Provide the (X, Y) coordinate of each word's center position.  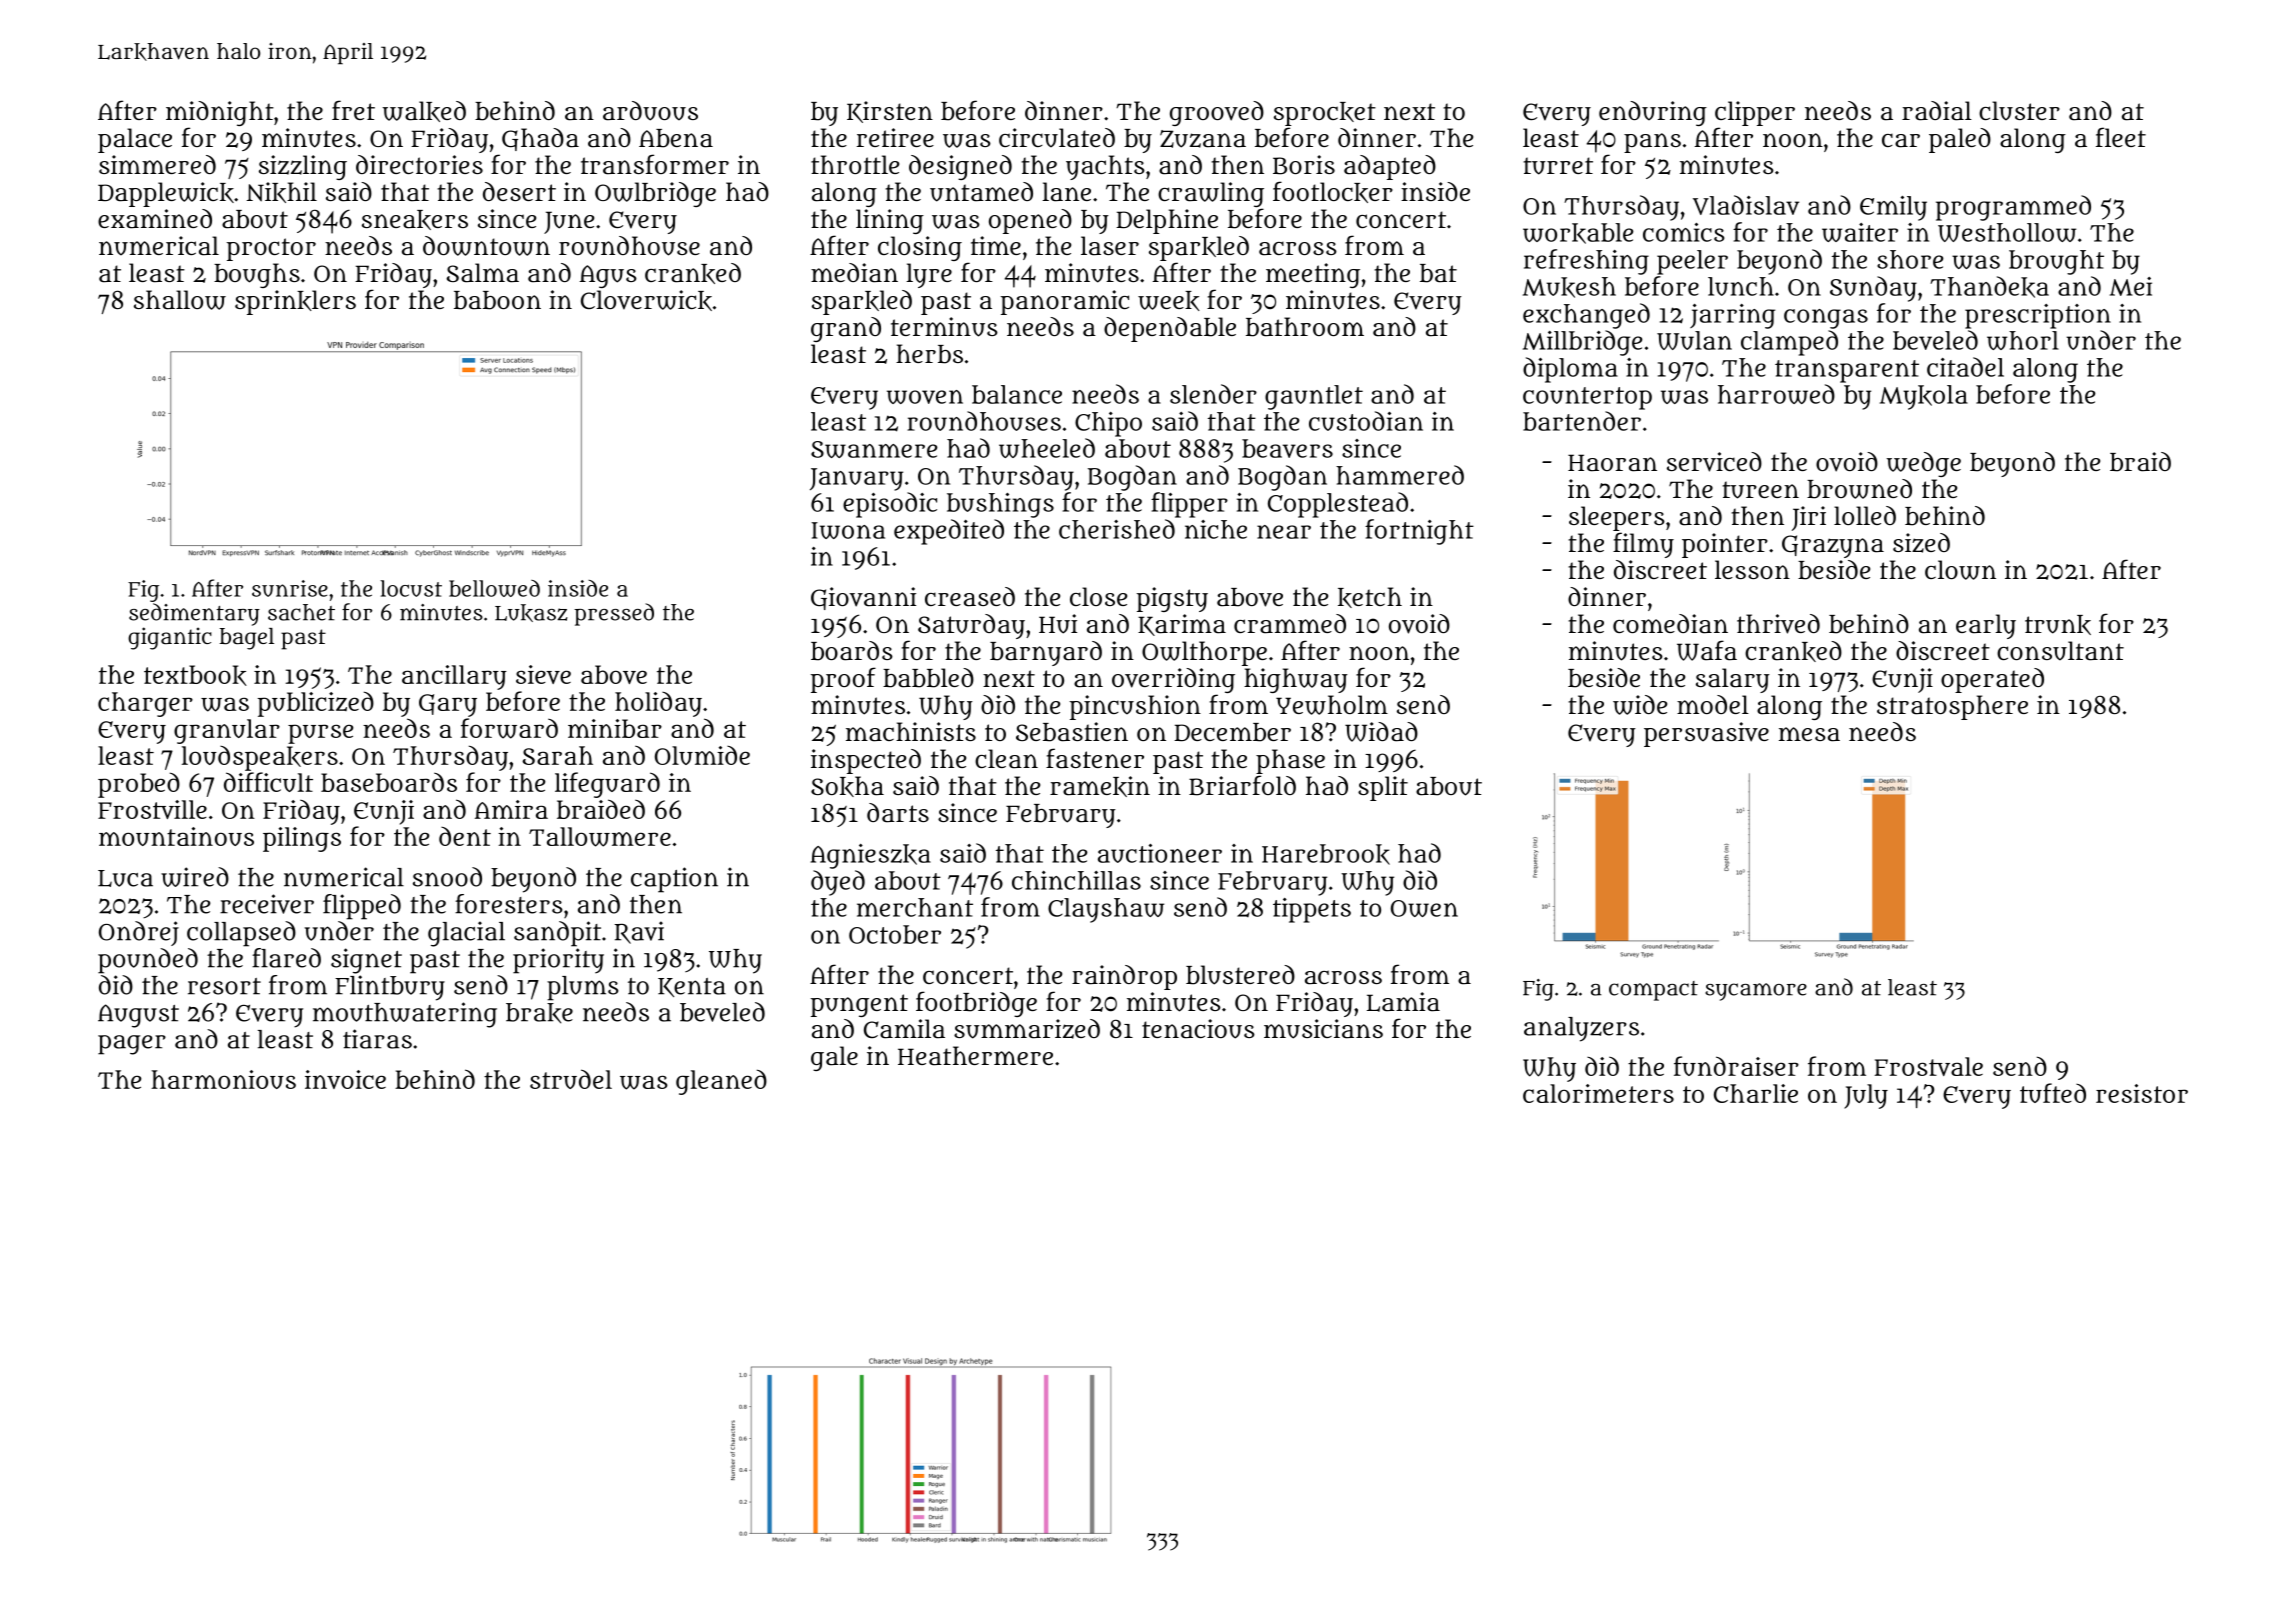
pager (132, 1045)
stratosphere (1952, 707)
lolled (1865, 515)
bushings (1000, 505)
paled (1960, 140)
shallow (180, 300)
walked (424, 111)
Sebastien (1072, 732)
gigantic (170, 638)
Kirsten (890, 112)
